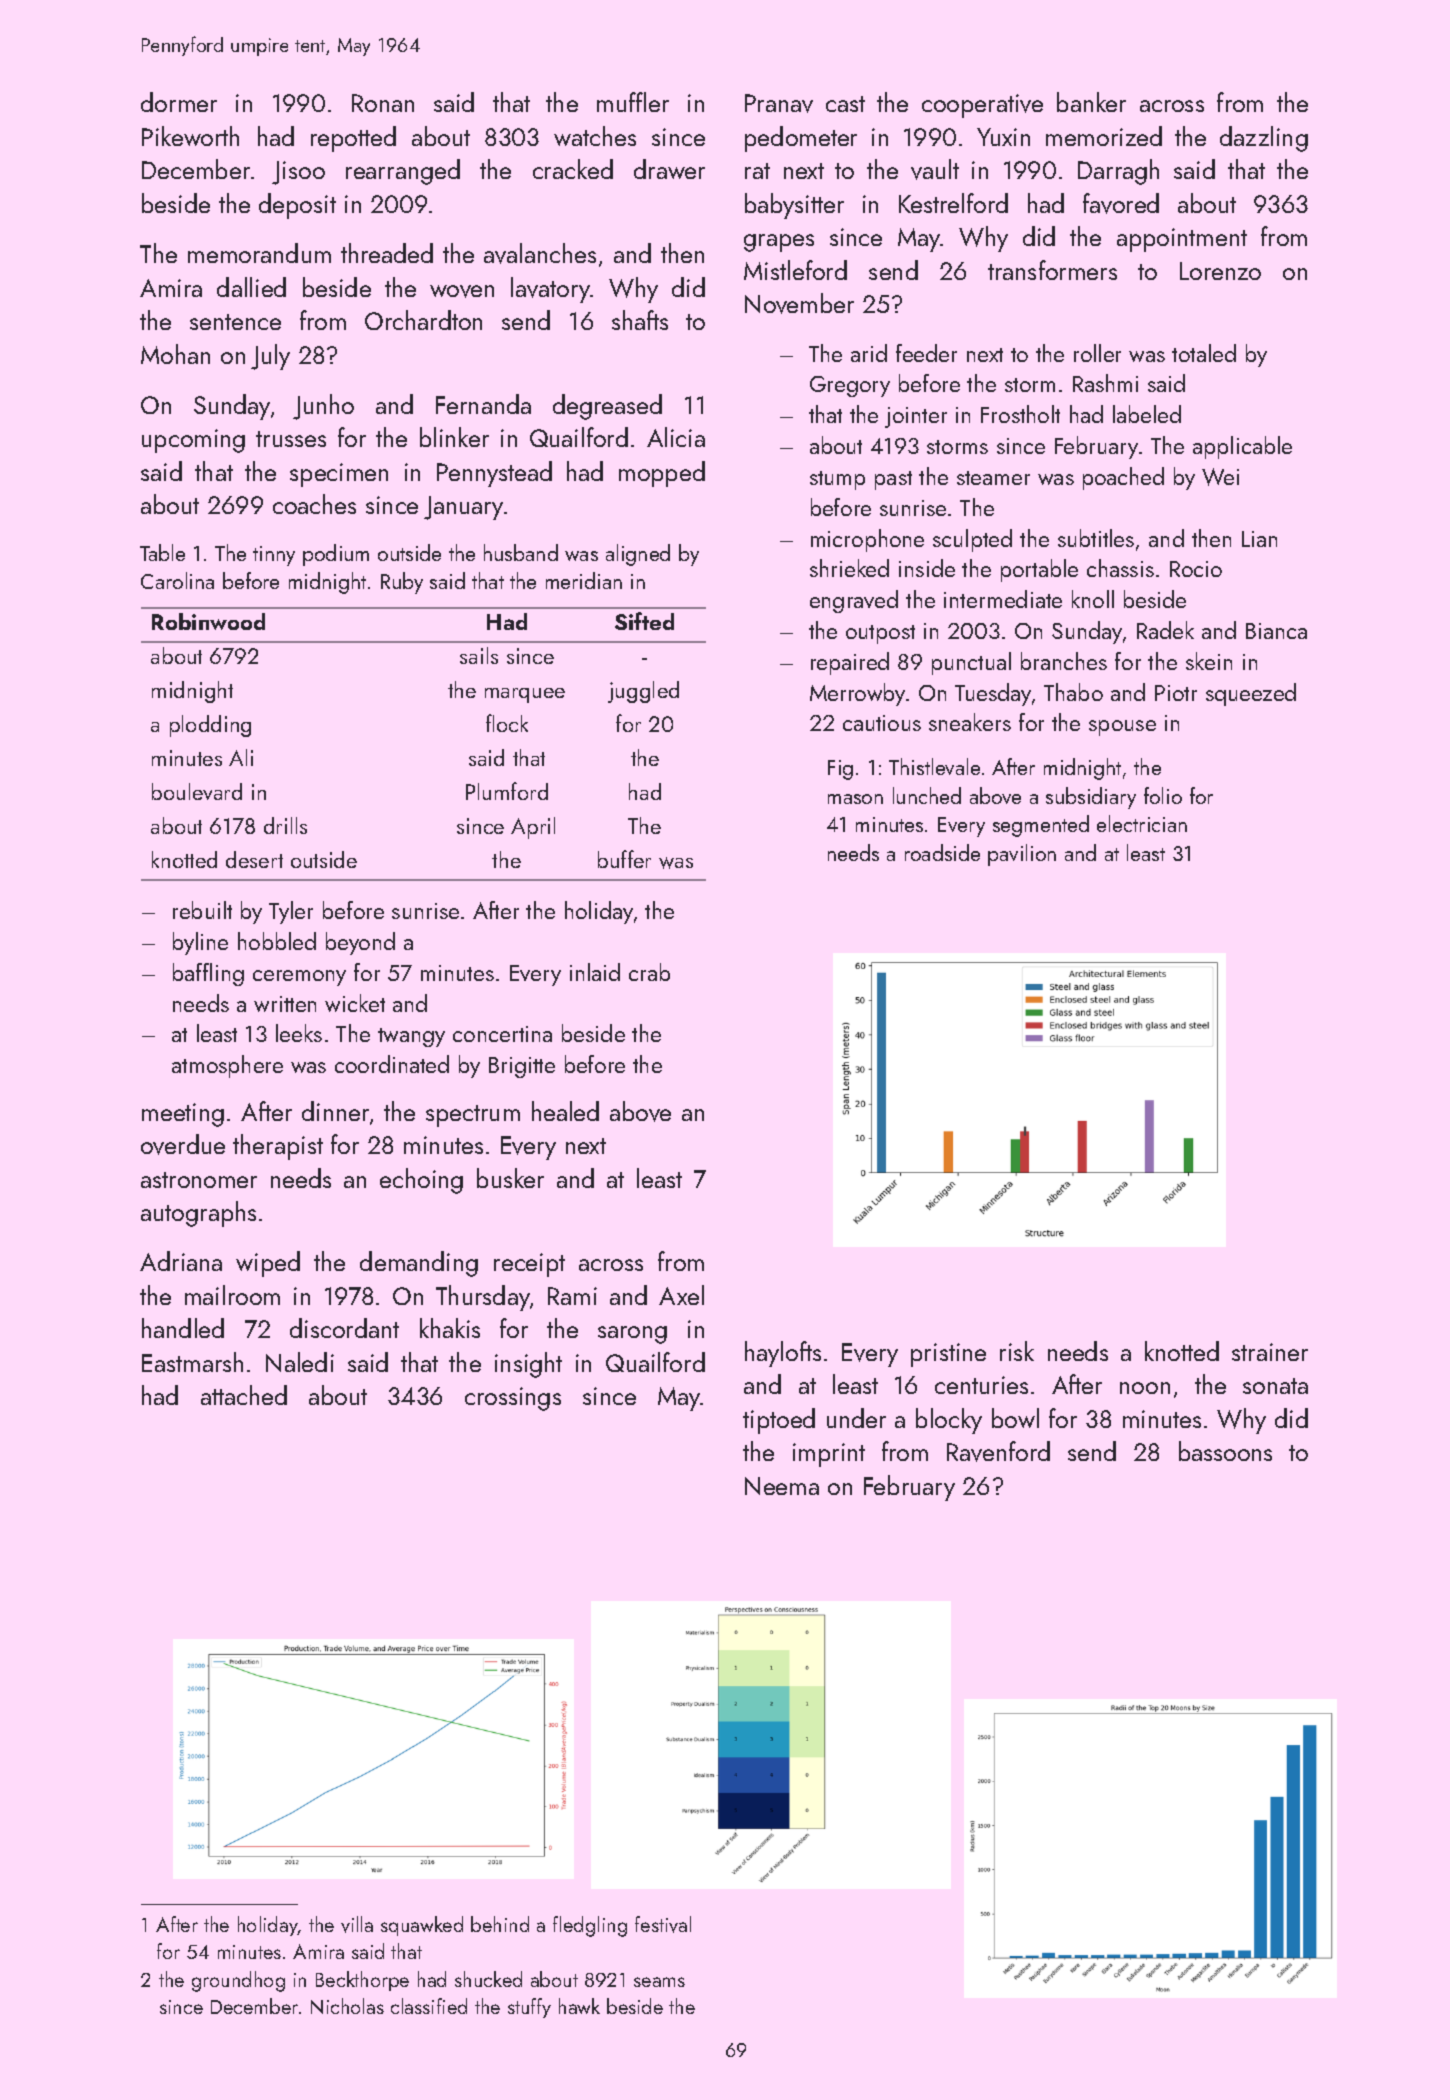 The image size is (1450, 2100). What do you see at coordinates (998, 1451) in the document?
I see `Ravenford` at bounding box center [998, 1451].
